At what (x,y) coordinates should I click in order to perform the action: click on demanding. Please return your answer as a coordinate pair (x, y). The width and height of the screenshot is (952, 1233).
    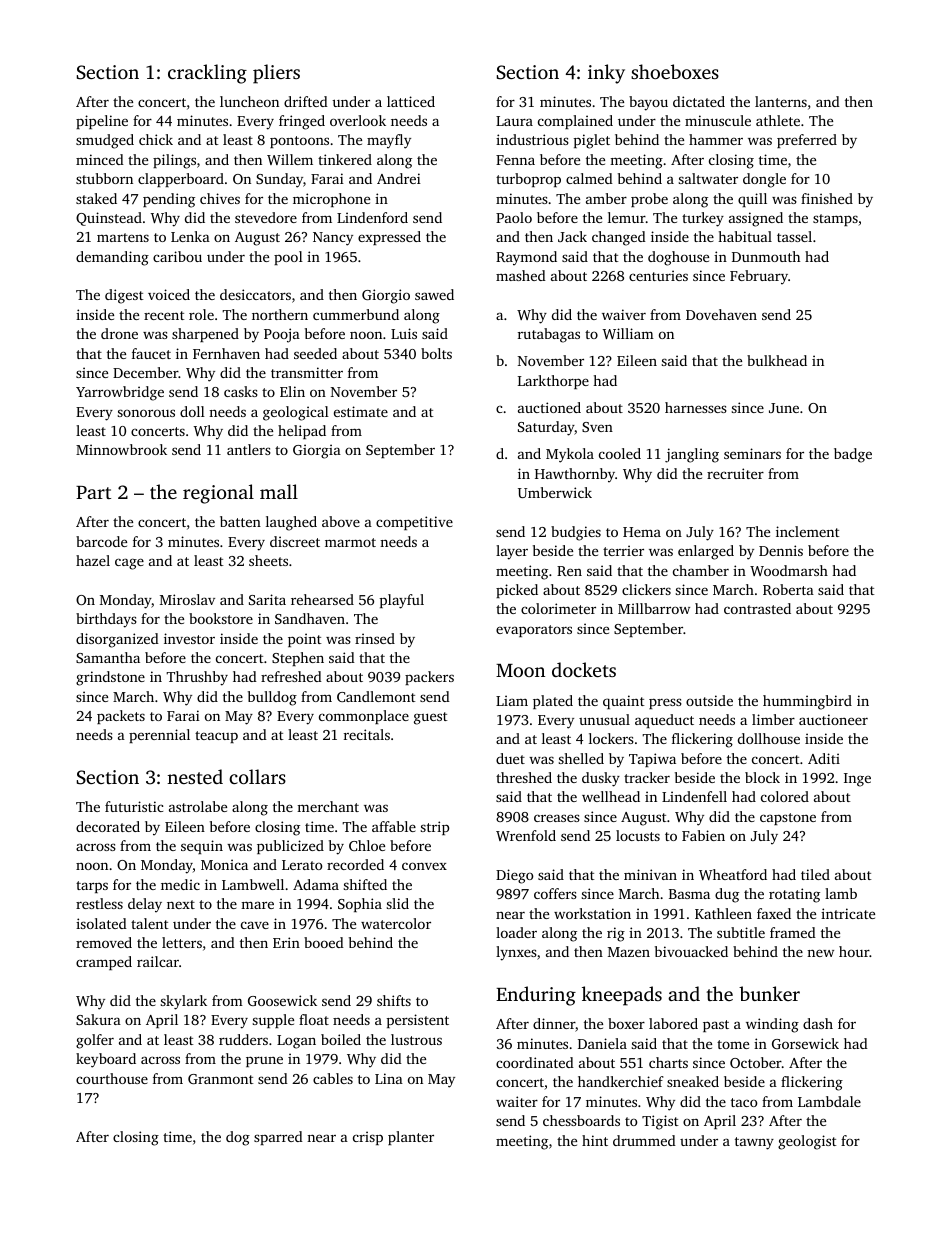
    Looking at the image, I should click on (112, 258).
